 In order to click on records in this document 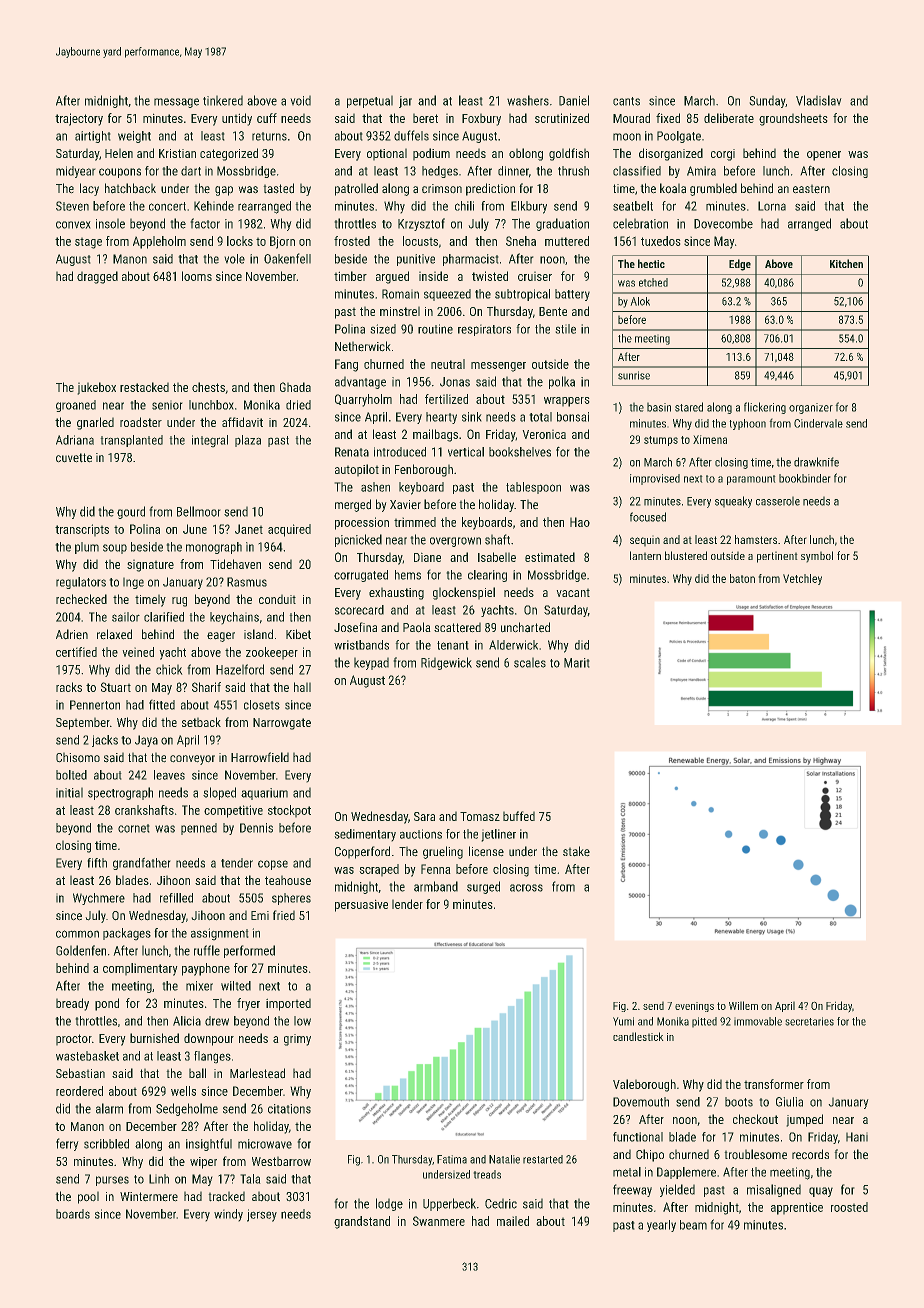, I will do `click(810, 1154)`.
